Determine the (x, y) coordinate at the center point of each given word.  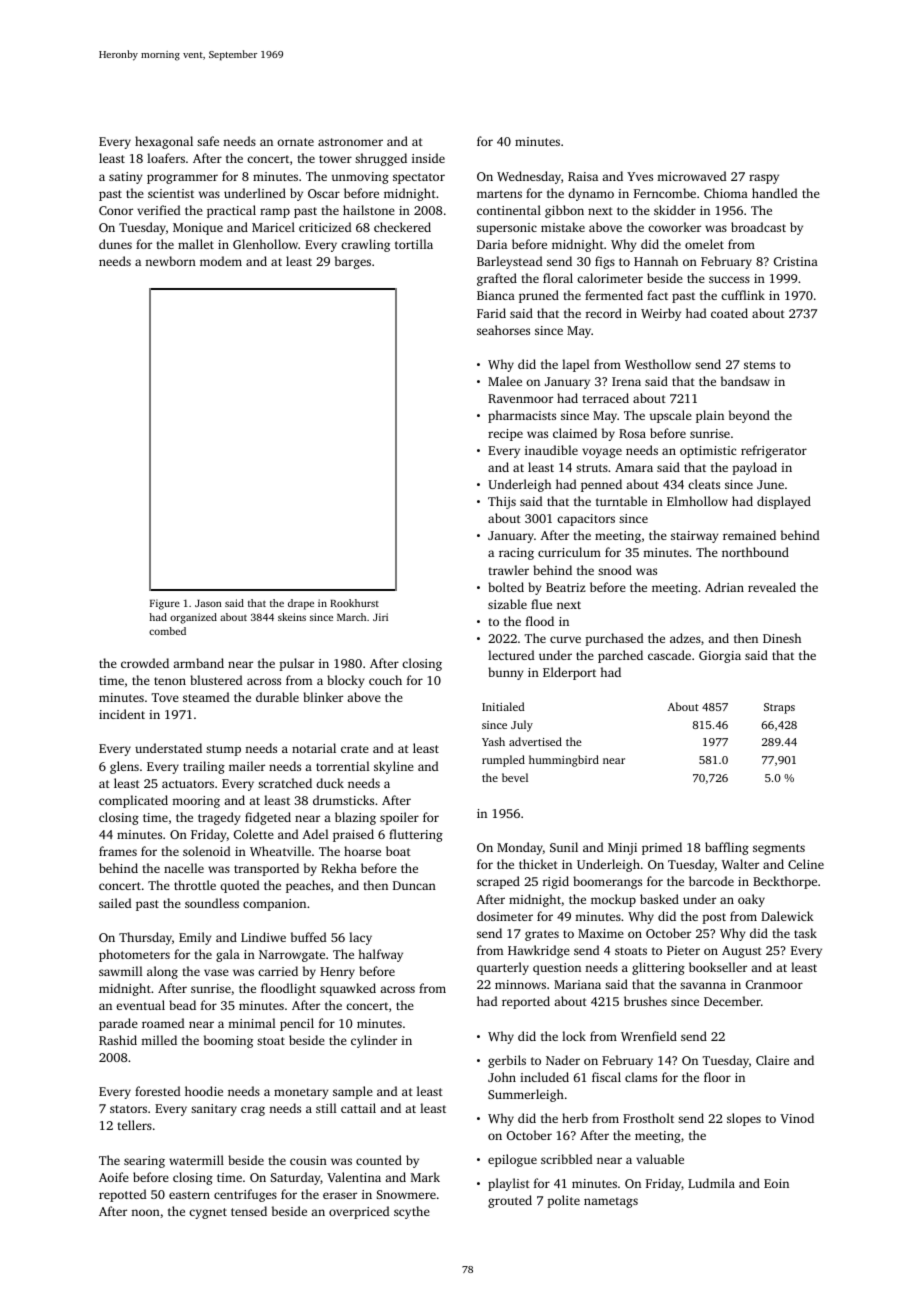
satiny (125, 178)
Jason (208, 603)
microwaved (692, 176)
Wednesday (529, 177)
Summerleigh (526, 1095)
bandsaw (745, 381)
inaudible (551, 450)
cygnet (208, 1213)
